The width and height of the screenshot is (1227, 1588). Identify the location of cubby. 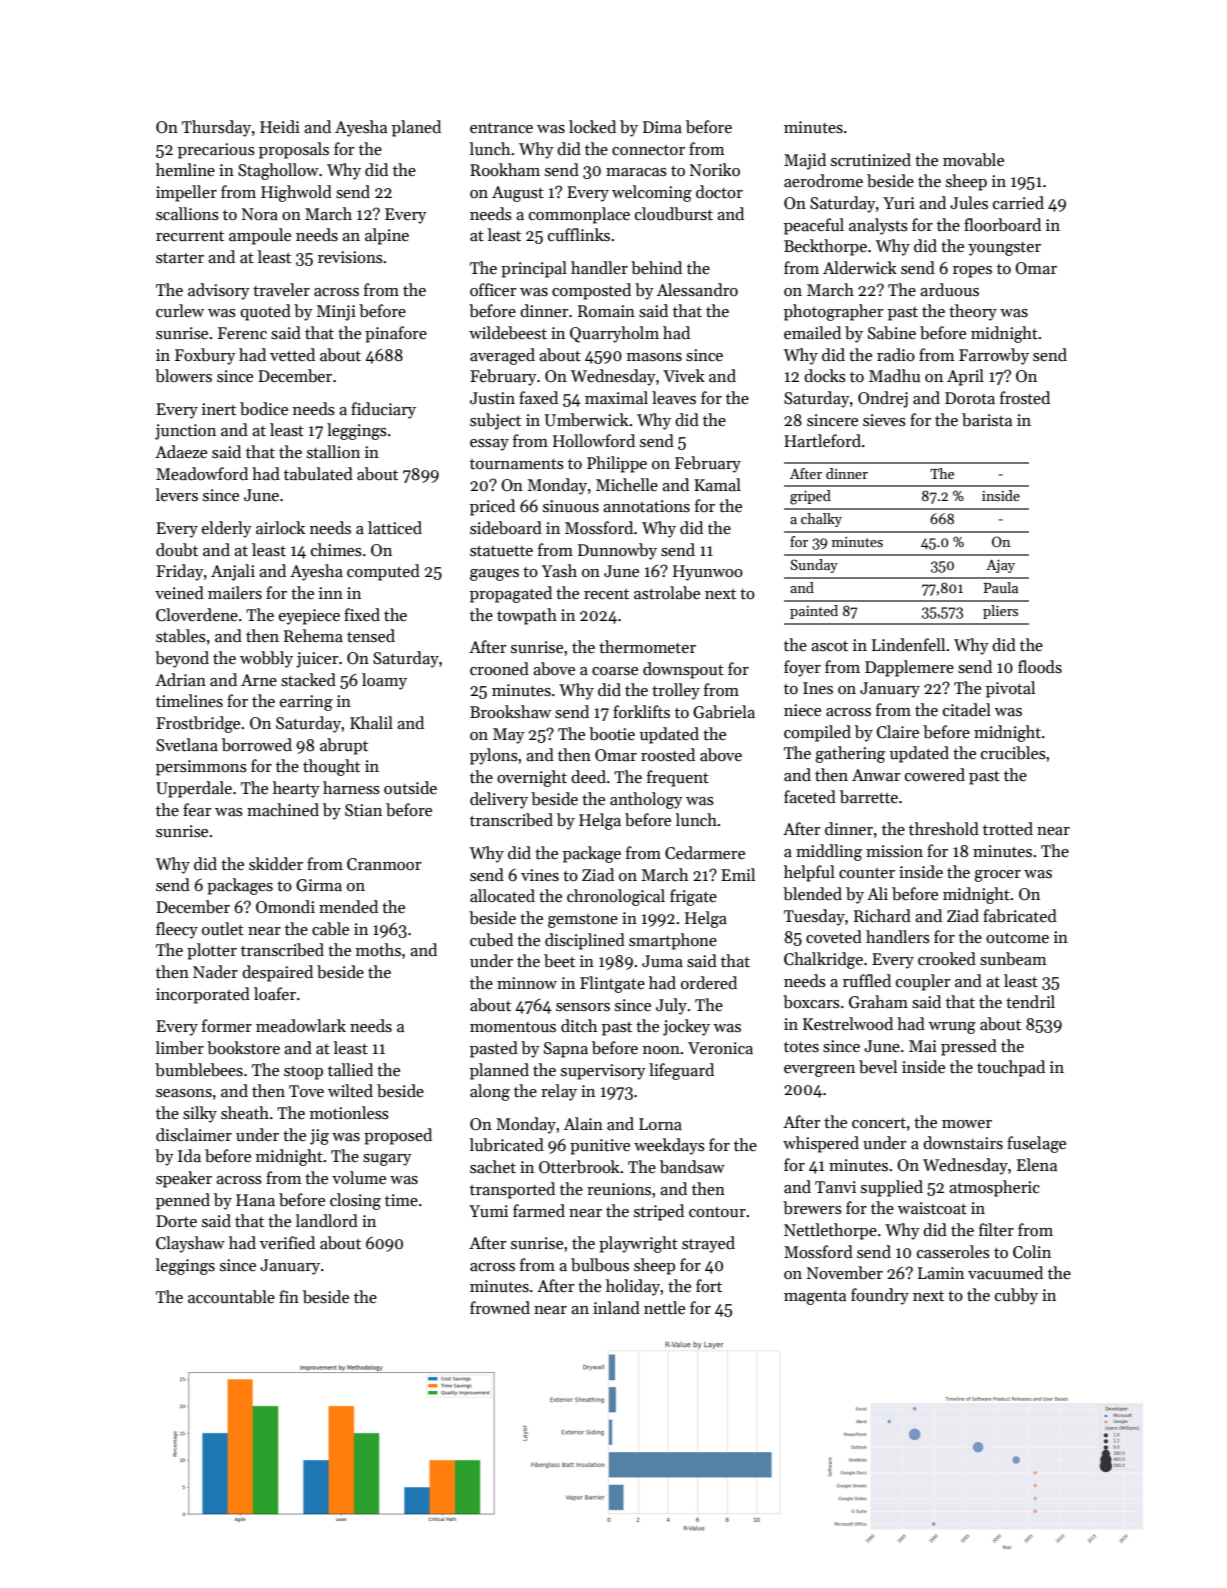
(1016, 1296).
